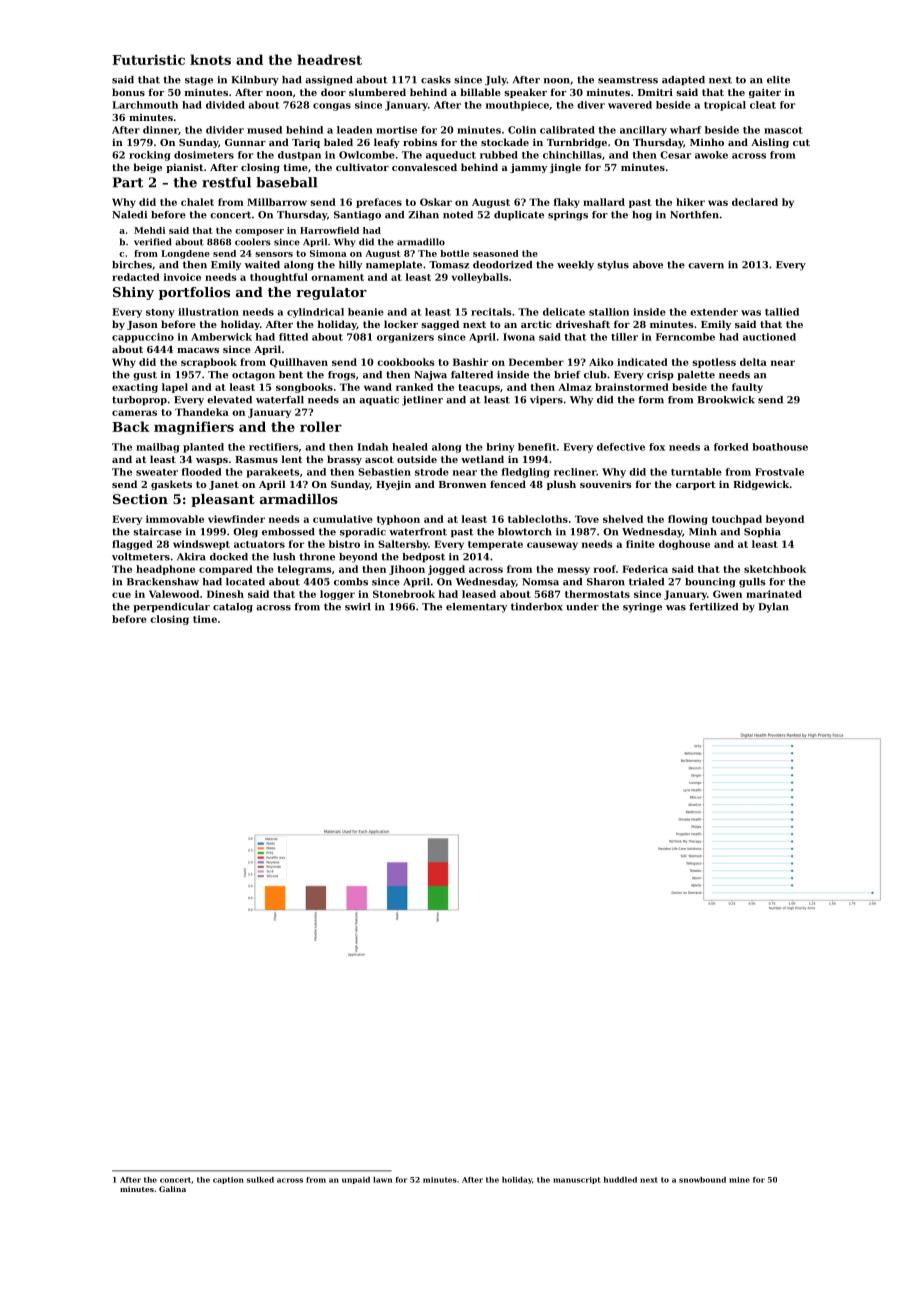 Image resolution: width=924 pixels, height=1308 pixels. What do you see at coordinates (260, 1180) in the image?
I see `sulked` at bounding box center [260, 1180].
